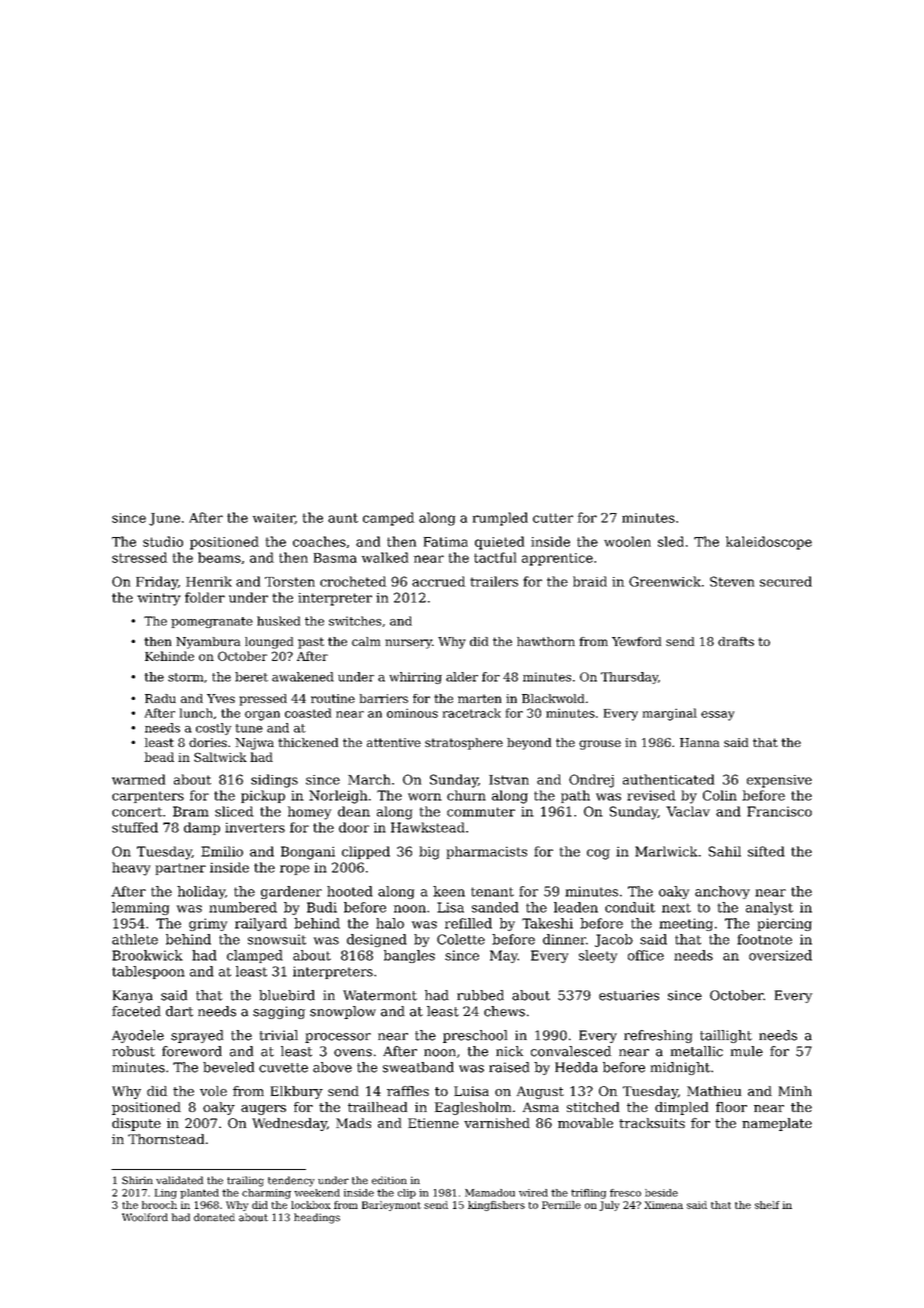 Image resolution: width=924 pixels, height=1308 pixels. I want to click on leaden, so click(576, 907).
